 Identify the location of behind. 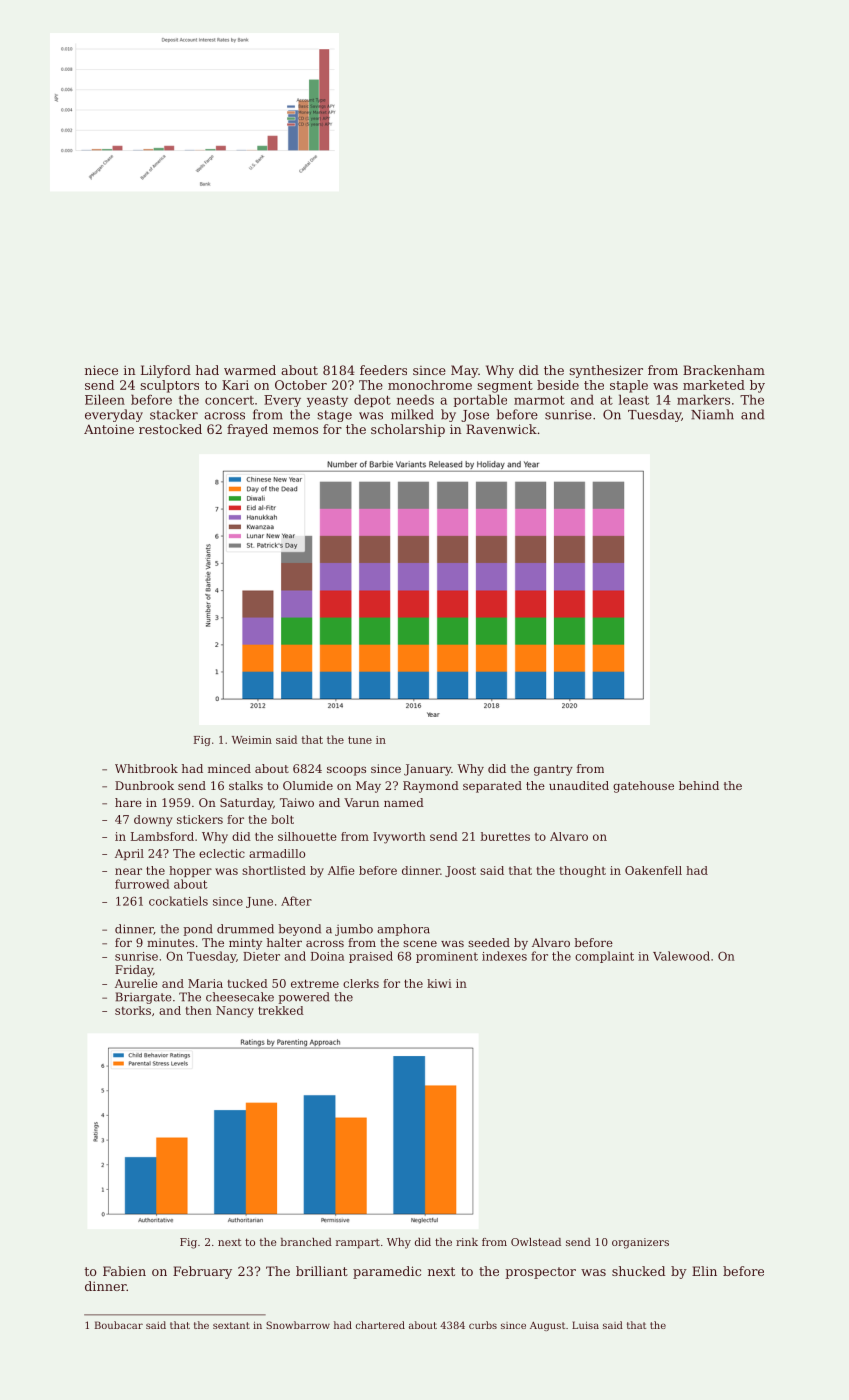
(699, 785).
